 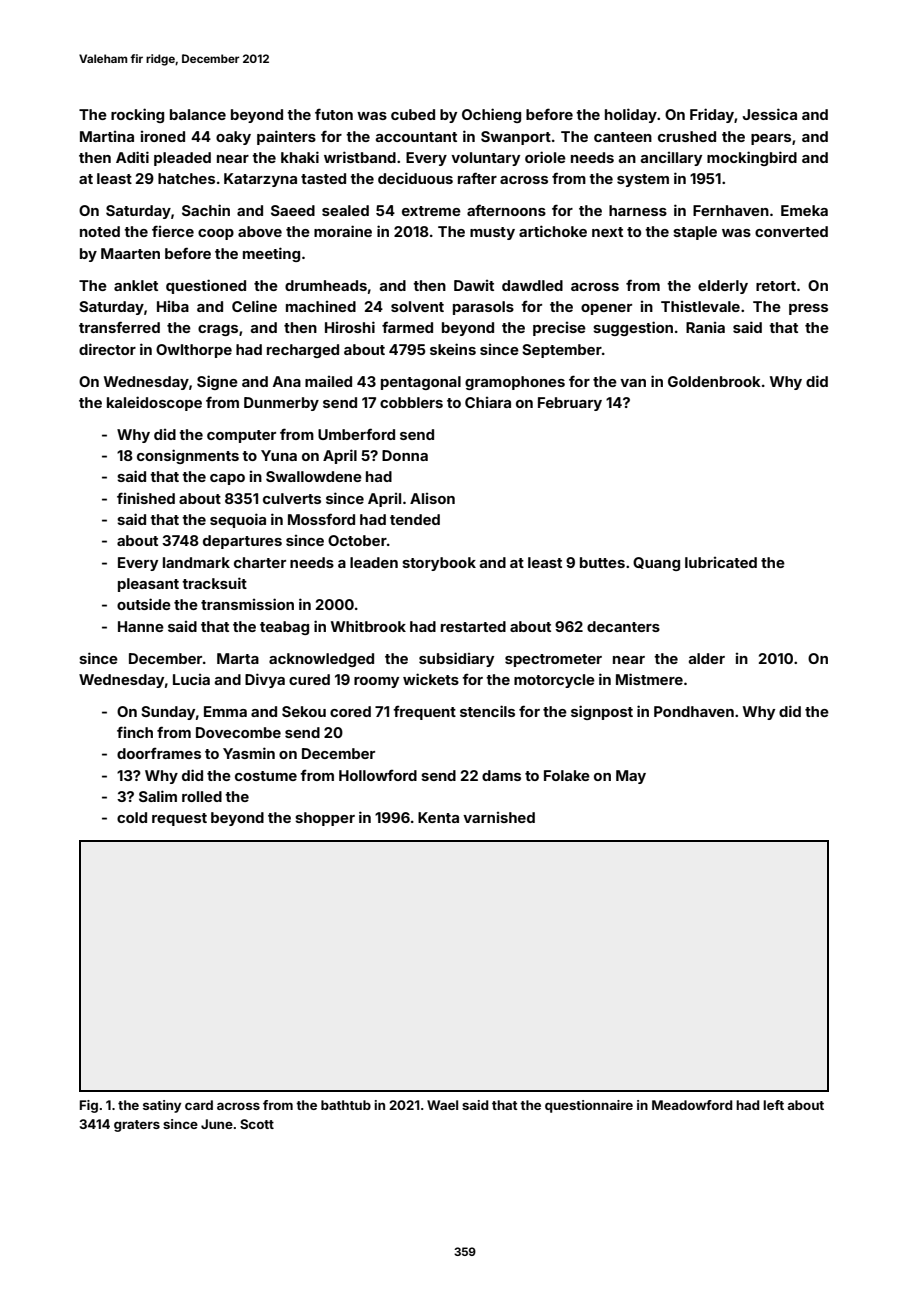 I want to click on Alison, so click(x=432, y=498).
